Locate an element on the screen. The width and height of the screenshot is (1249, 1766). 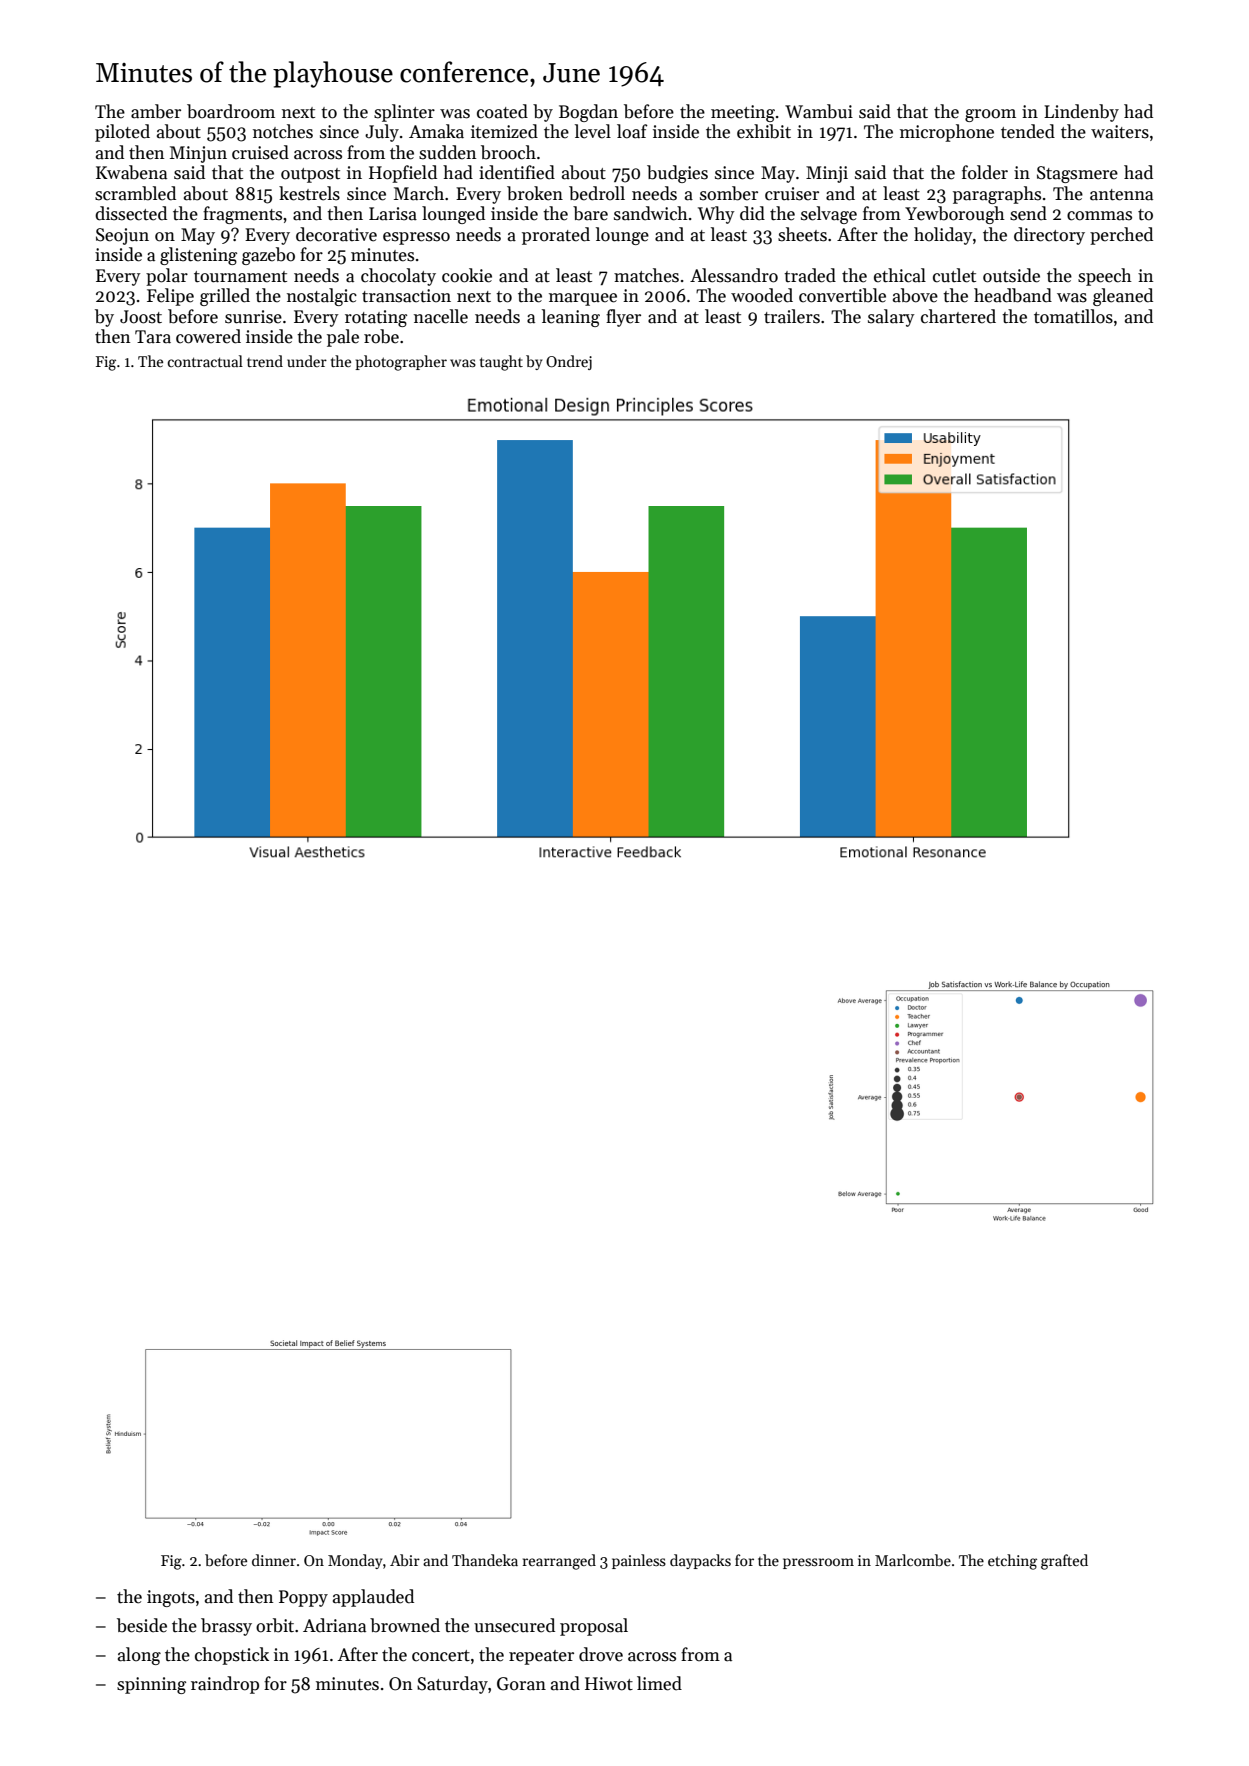
dinner is located at coordinates (274, 1560).
